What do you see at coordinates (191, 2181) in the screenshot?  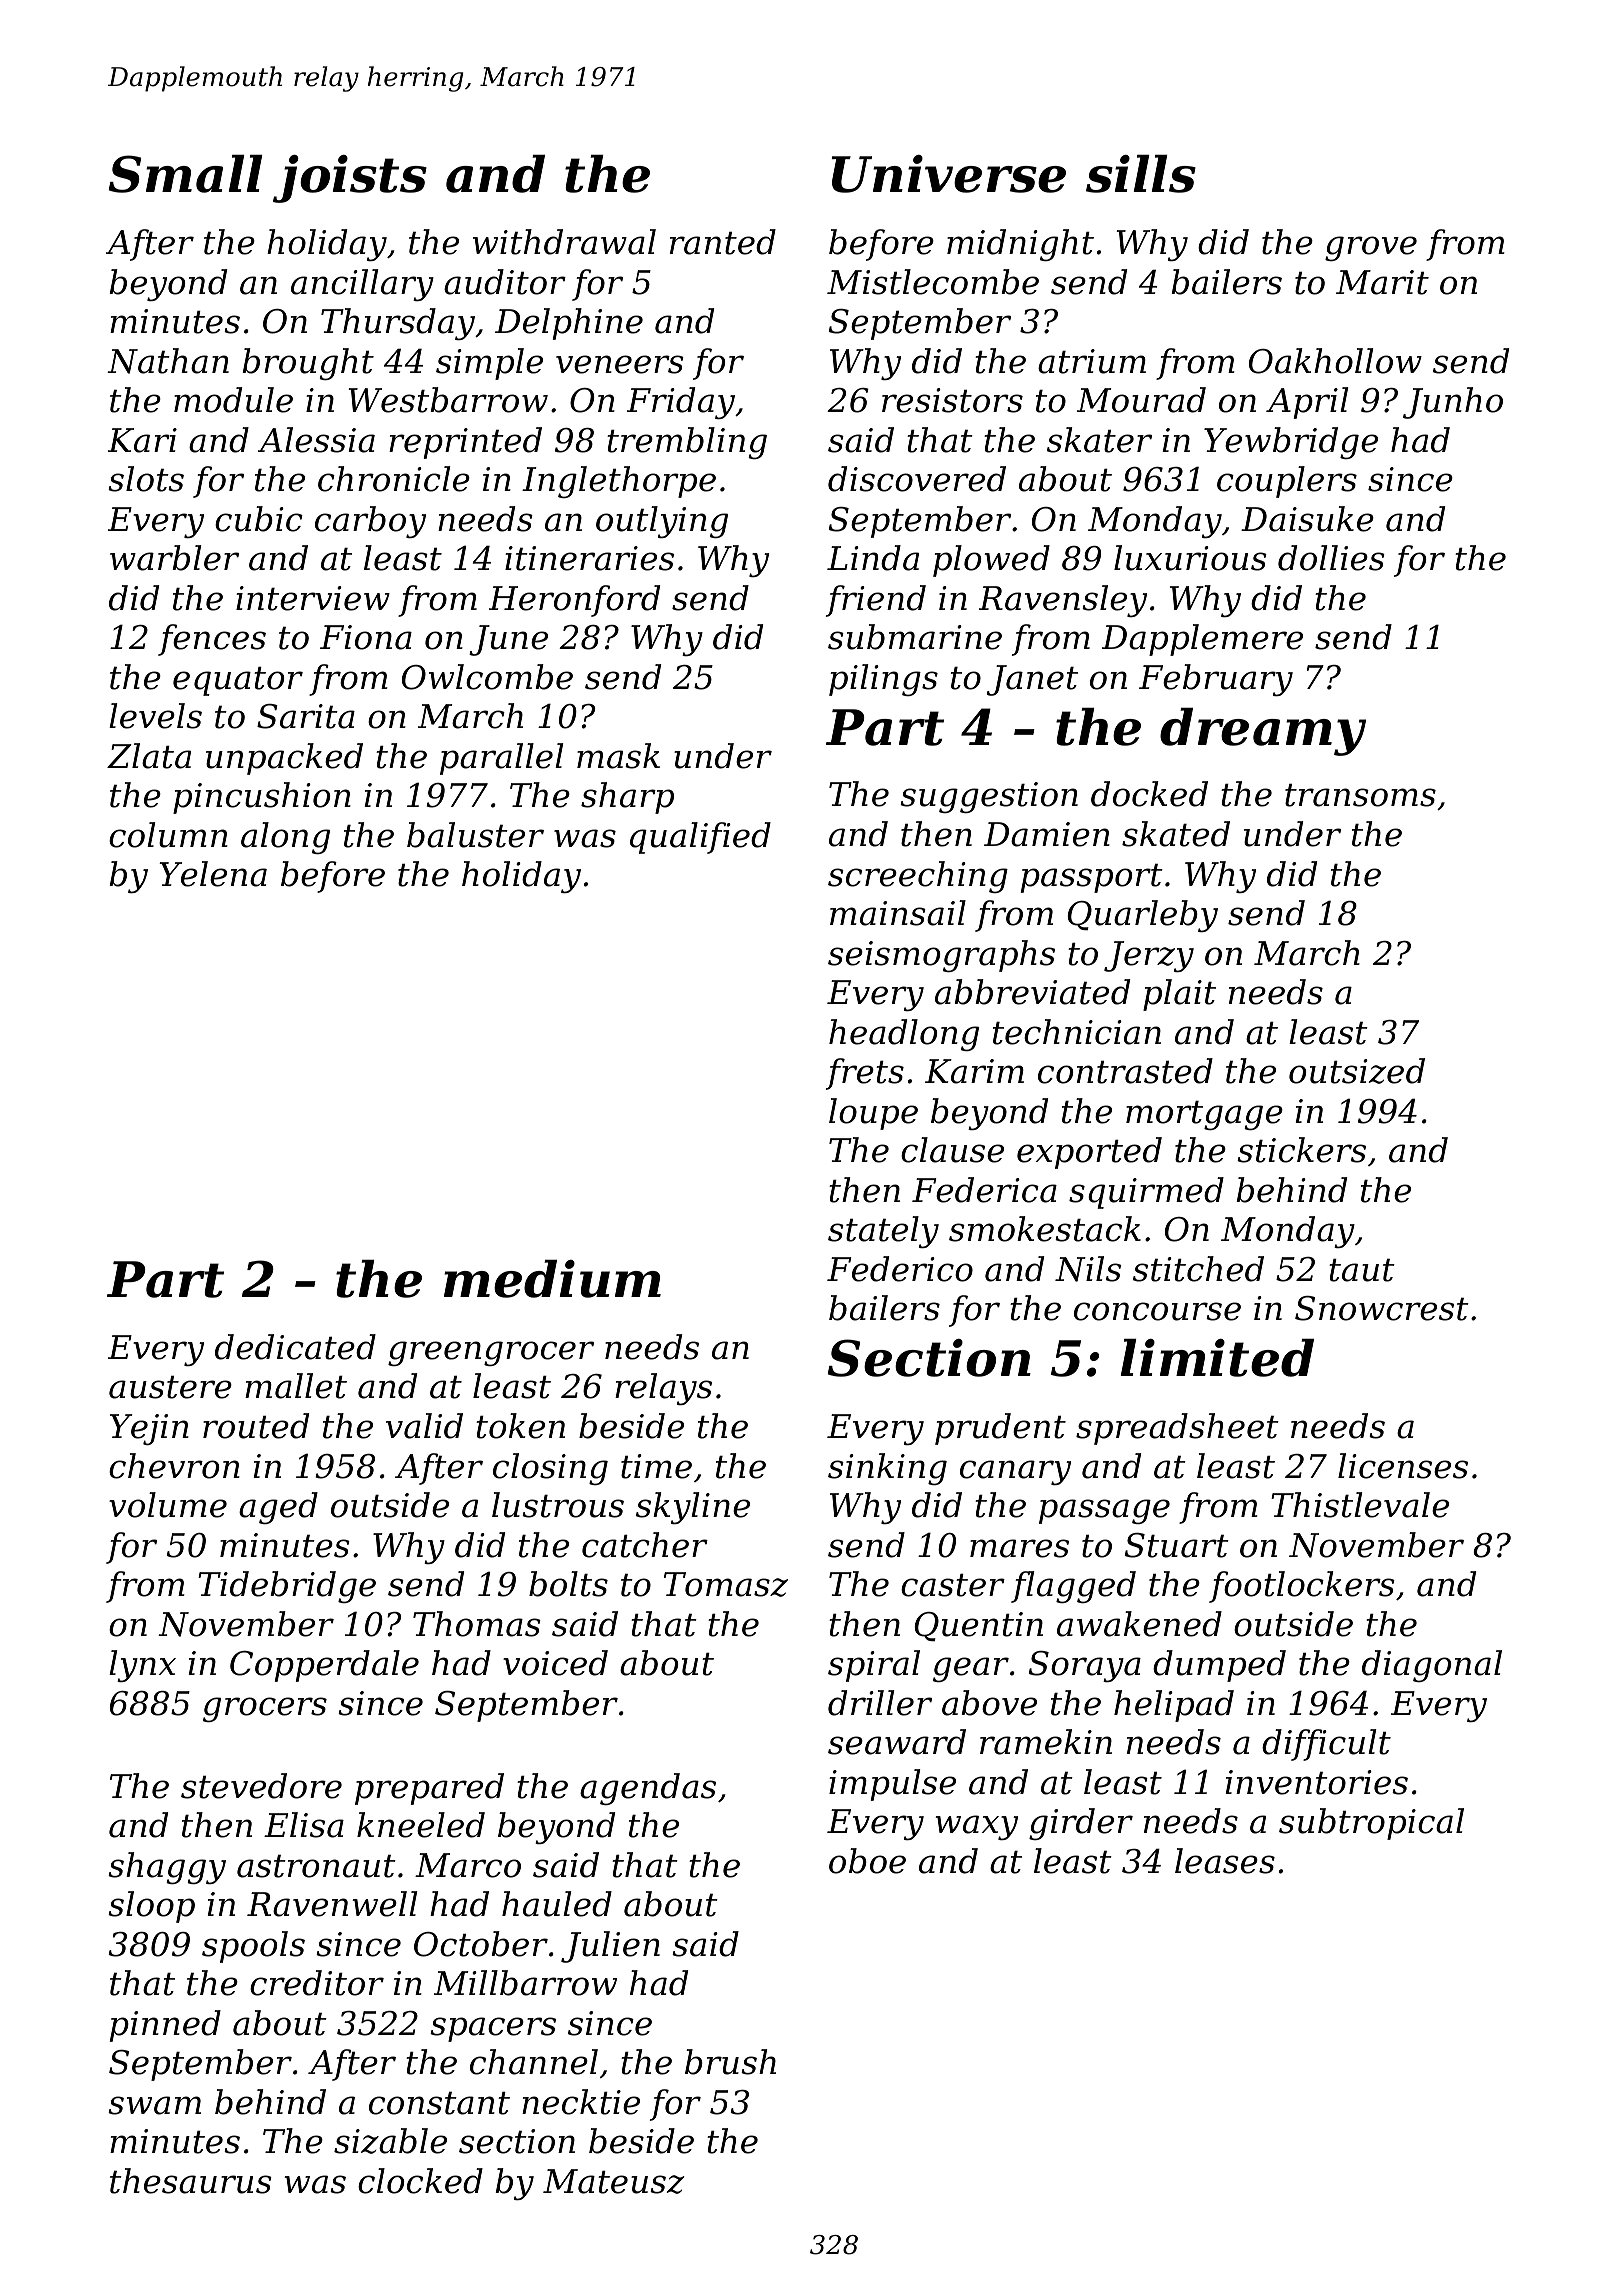 I see `thesaurus` at bounding box center [191, 2181].
